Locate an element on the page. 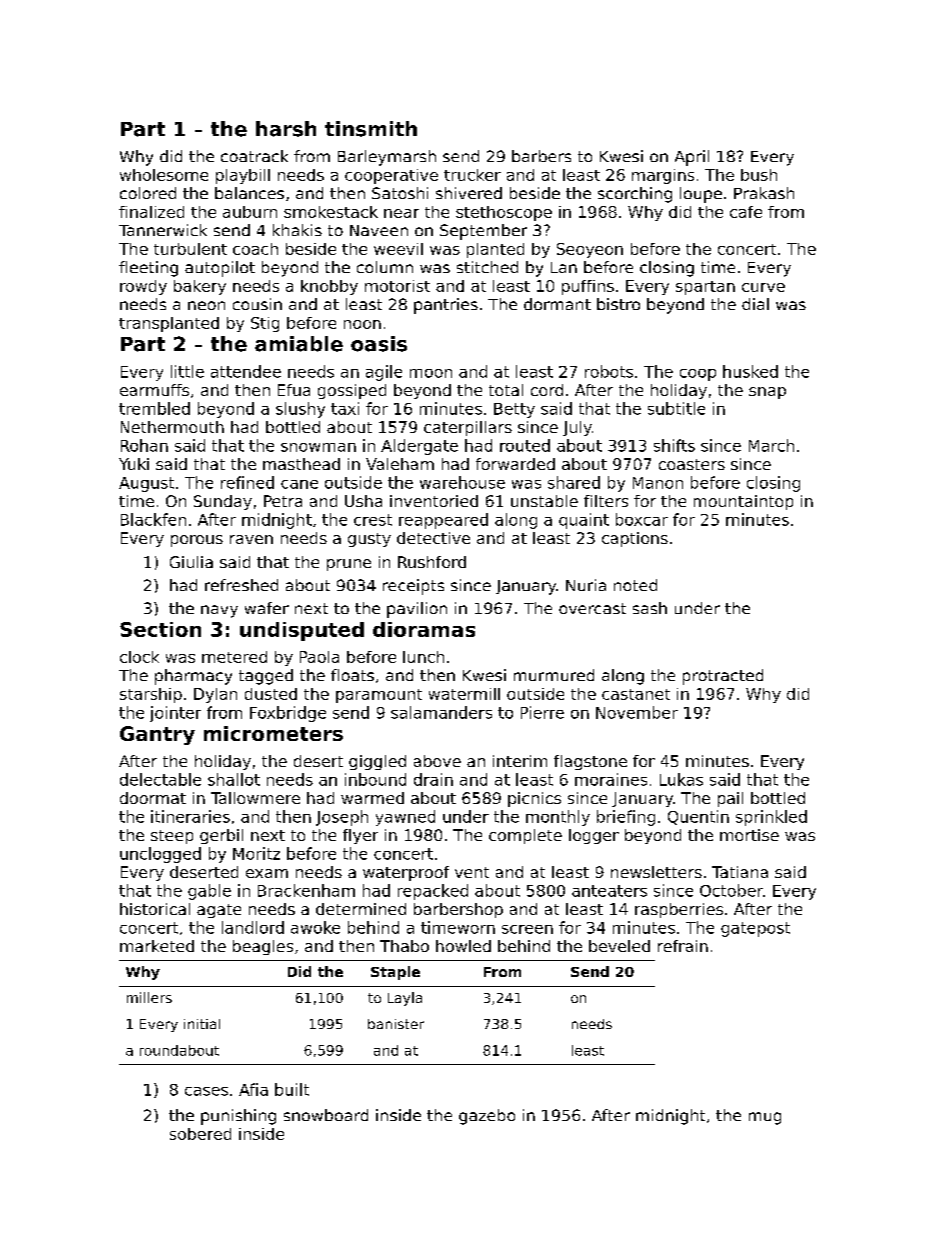 The width and height of the page is (952, 1233). delectable is located at coordinates (160, 779).
